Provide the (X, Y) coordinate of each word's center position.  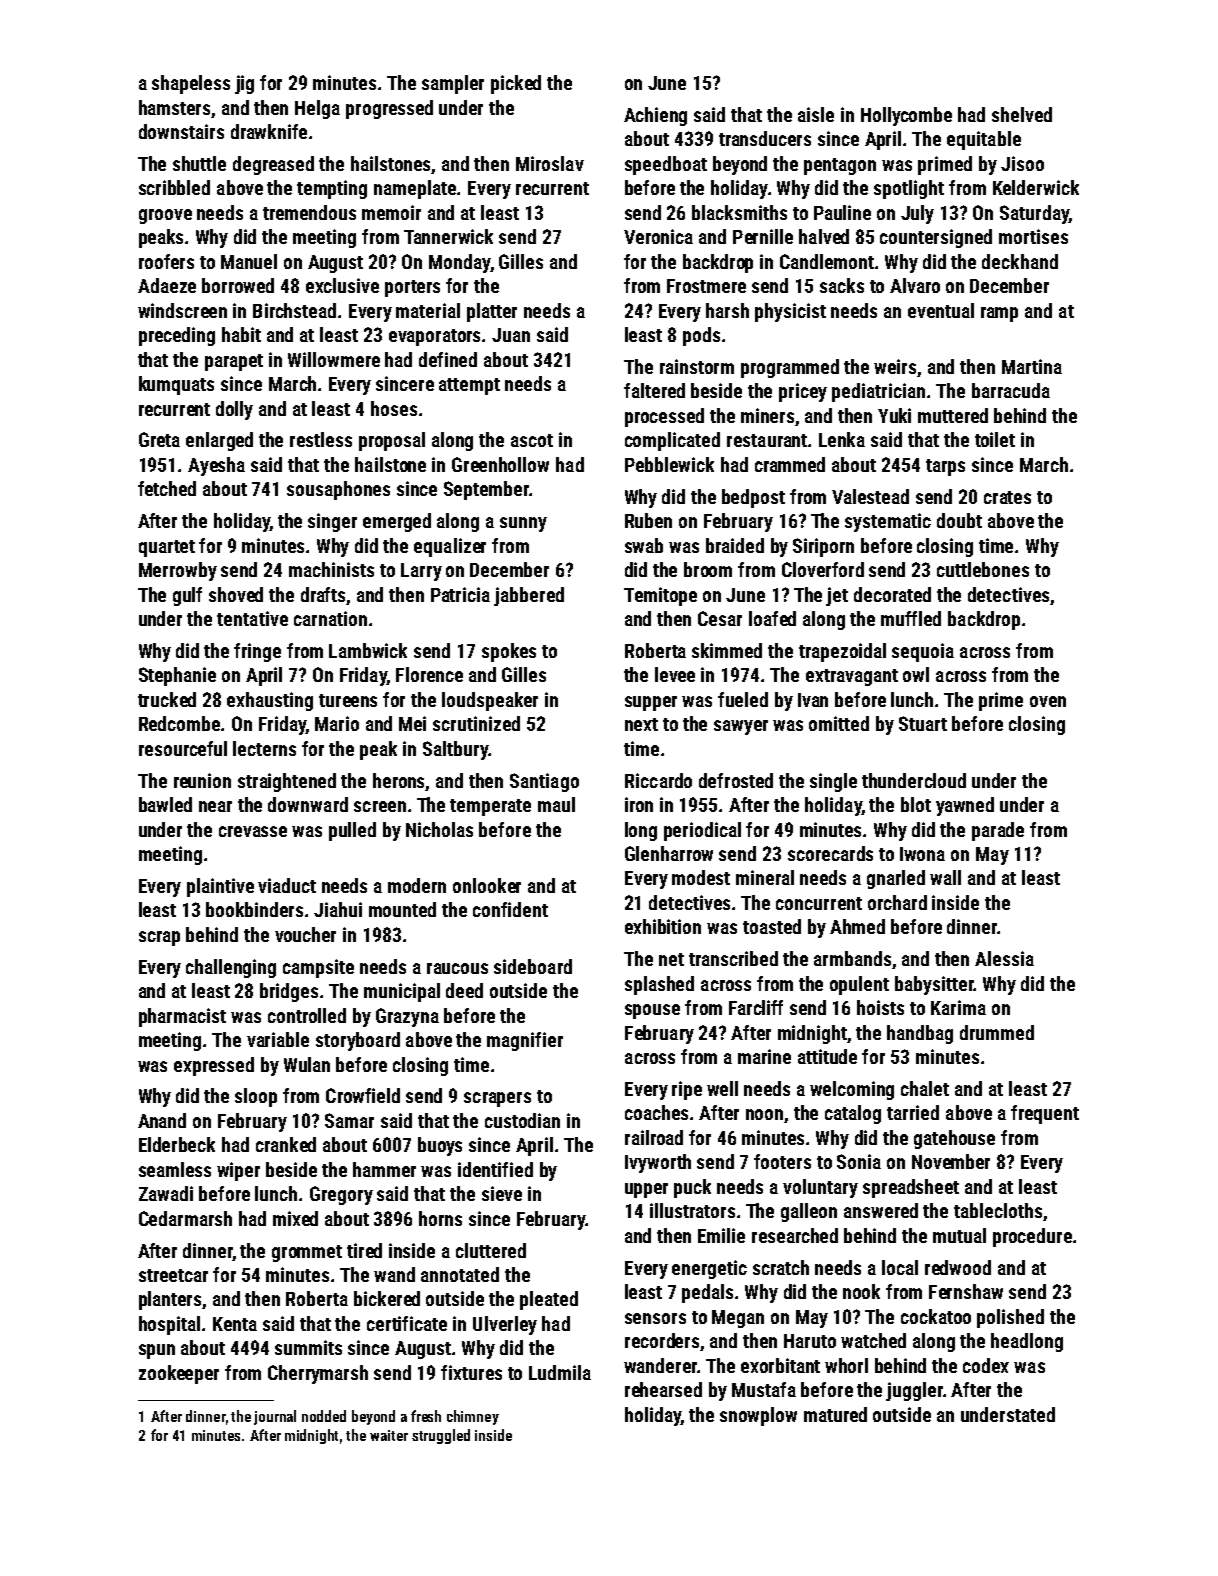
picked (516, 84)
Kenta (235, 1324)
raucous (457, 968)
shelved (1022, 114)
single (833, 782)
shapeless (191, 84)
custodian (522, 1120)
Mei (412, 723)
